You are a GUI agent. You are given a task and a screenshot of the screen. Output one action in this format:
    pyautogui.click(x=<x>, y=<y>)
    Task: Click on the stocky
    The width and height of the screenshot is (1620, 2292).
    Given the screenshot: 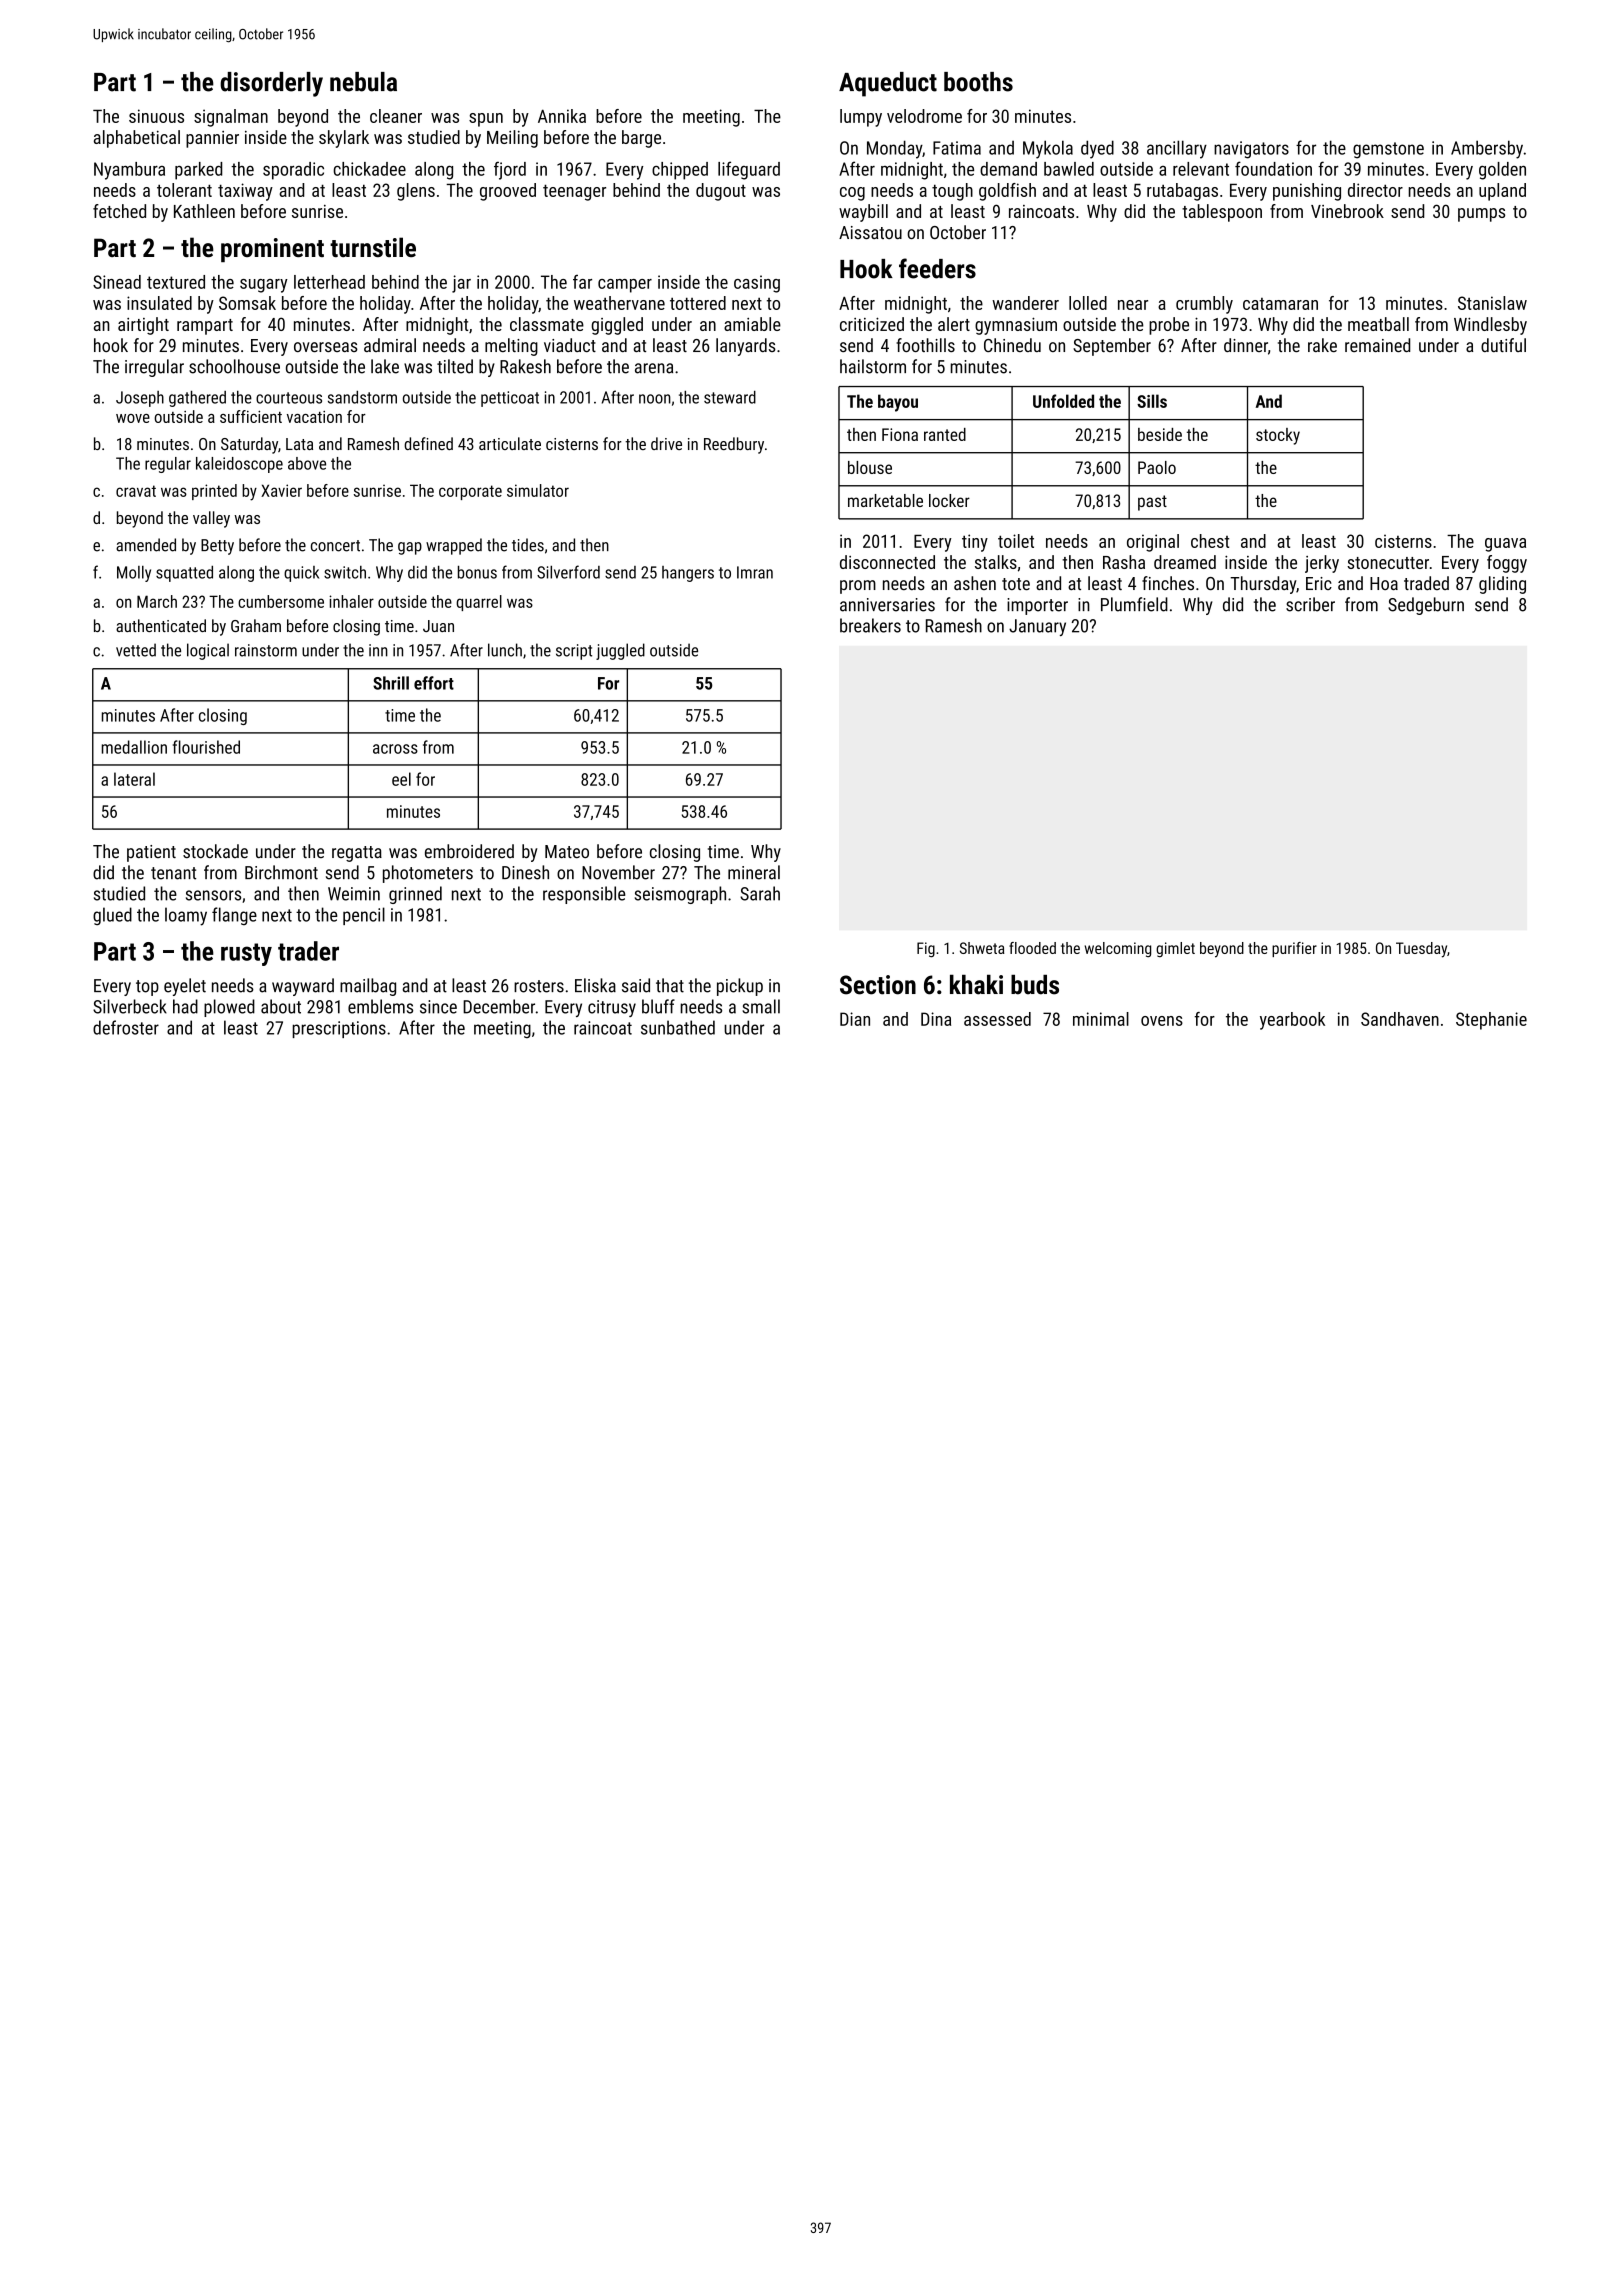 What is the action you would take?
    pyautogui.click(x=1278, y=436)
